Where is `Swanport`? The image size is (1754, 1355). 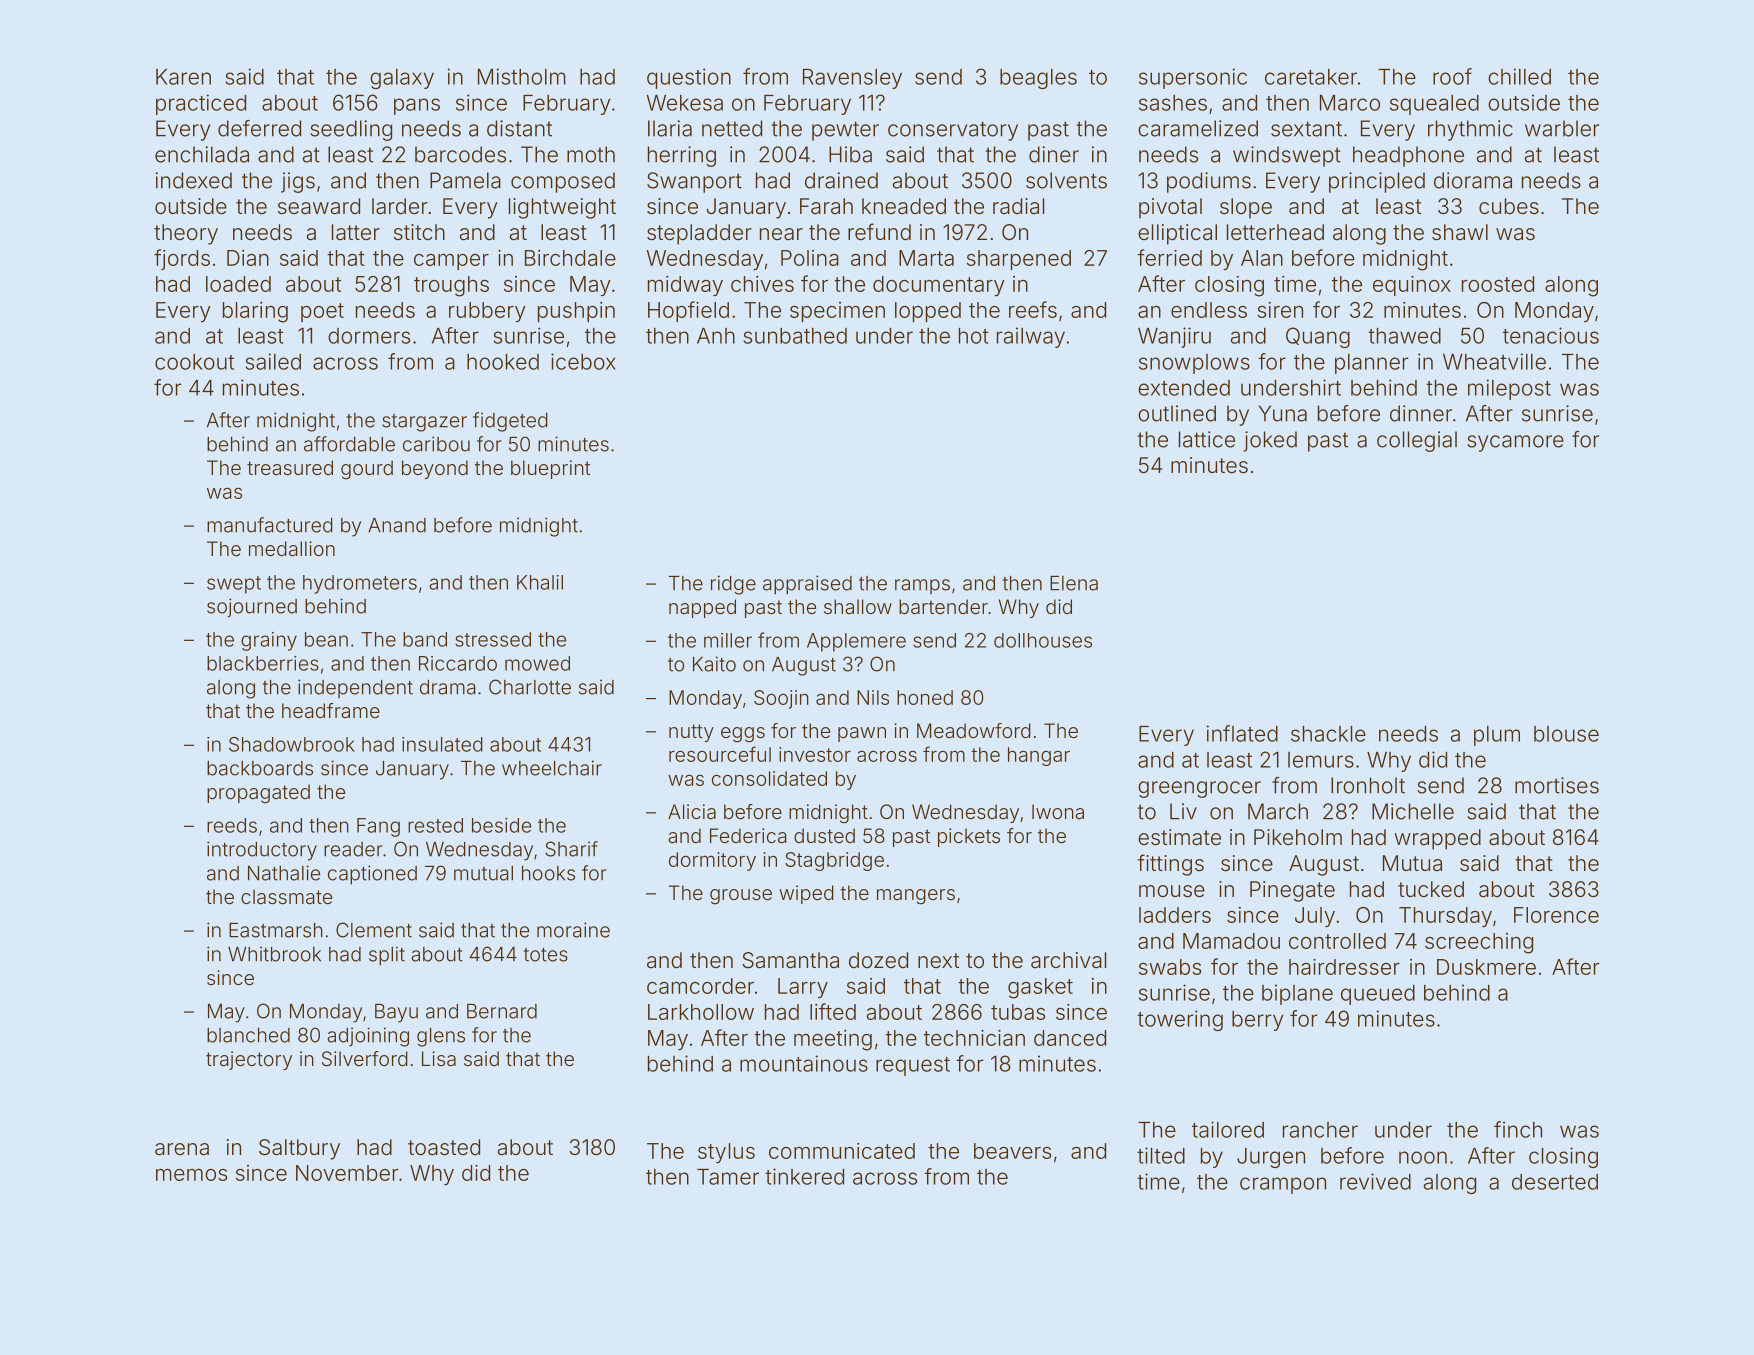
Swanport is located at coordinates (694, 182).
